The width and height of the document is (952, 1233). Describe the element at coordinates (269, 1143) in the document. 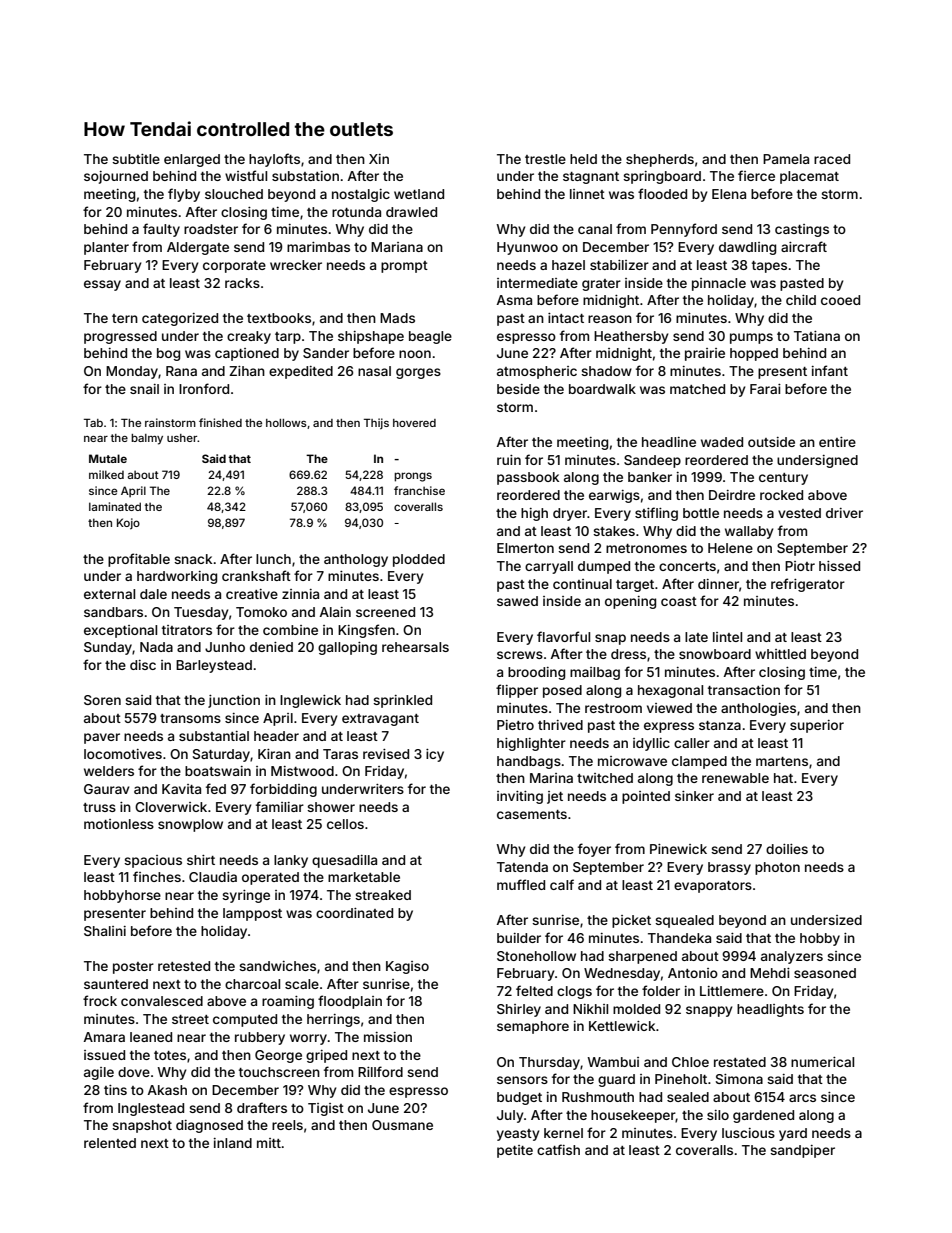

I see `mitt` at that location.
